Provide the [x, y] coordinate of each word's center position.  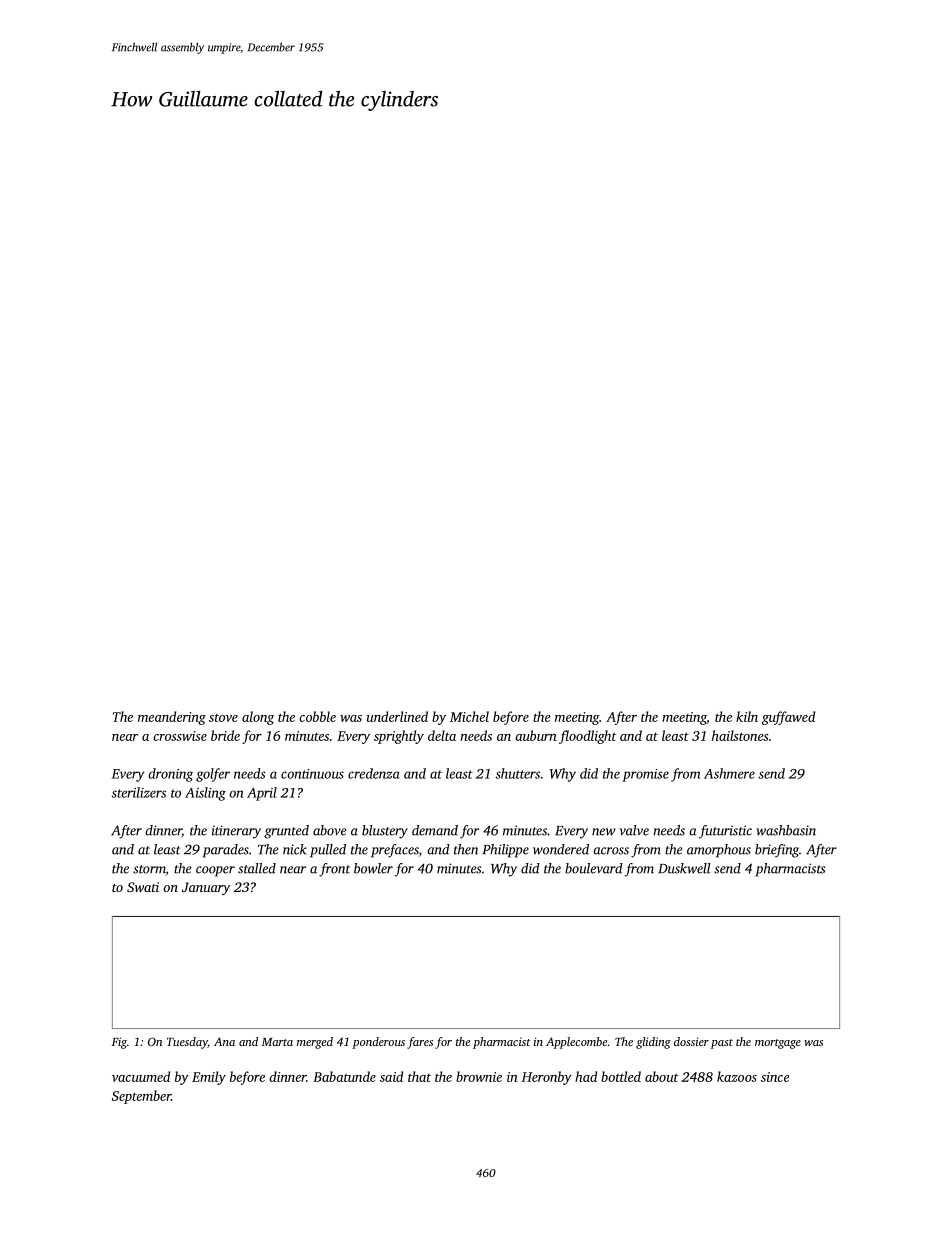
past [722, 1044]
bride [225, 735]
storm [149, 870]
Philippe [505, 851]
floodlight [588, 737]
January [206, 888]
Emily [209, 1078]
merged [315, 1043]
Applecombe [576, 1043]
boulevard [594, 868]
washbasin [786, 830]
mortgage [778, 1044]
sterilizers [138, 792]
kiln [747, 716]
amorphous [719, 851]
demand [435, 830]
